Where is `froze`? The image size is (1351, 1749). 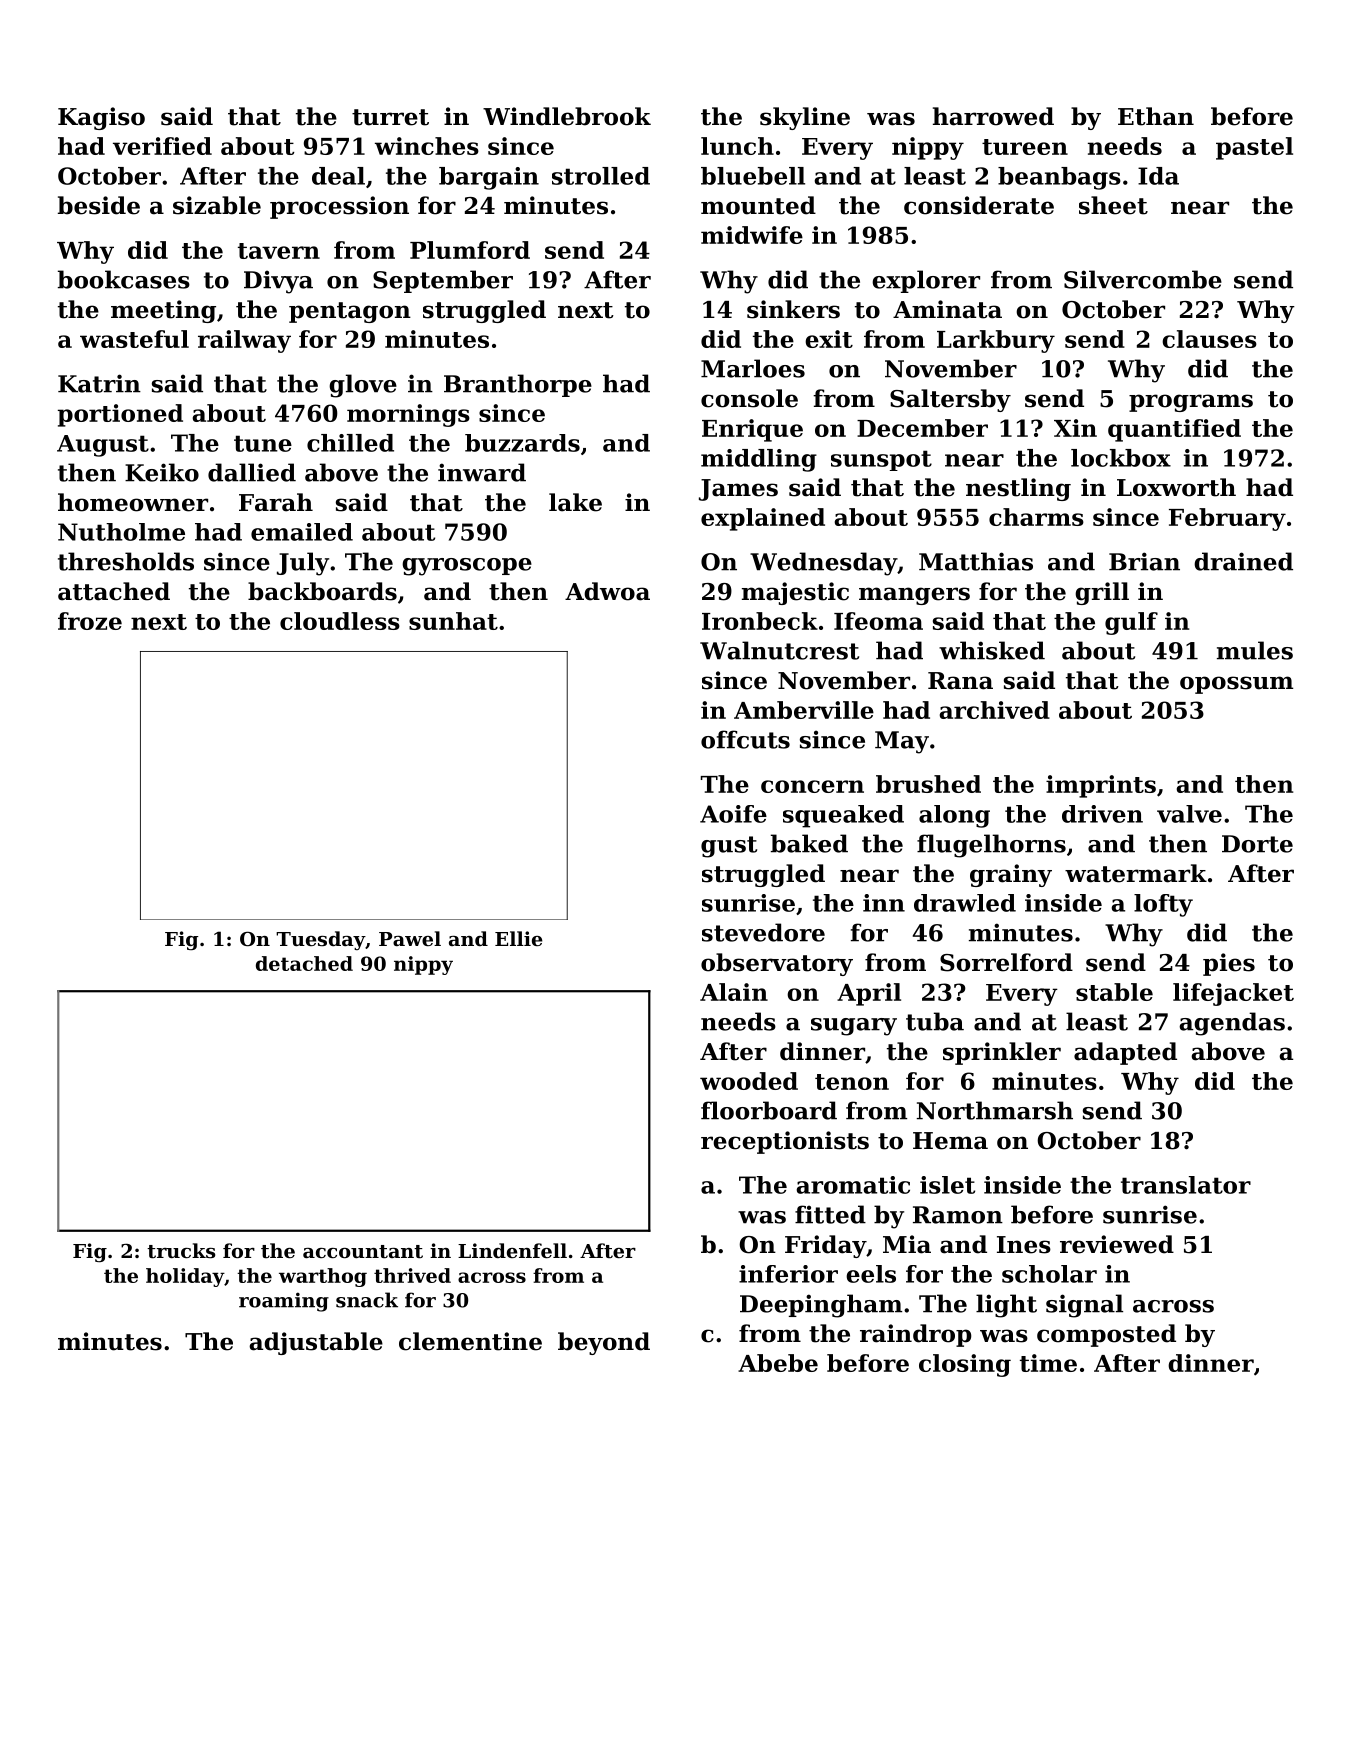 froze is located at coordinates (90, 621).
